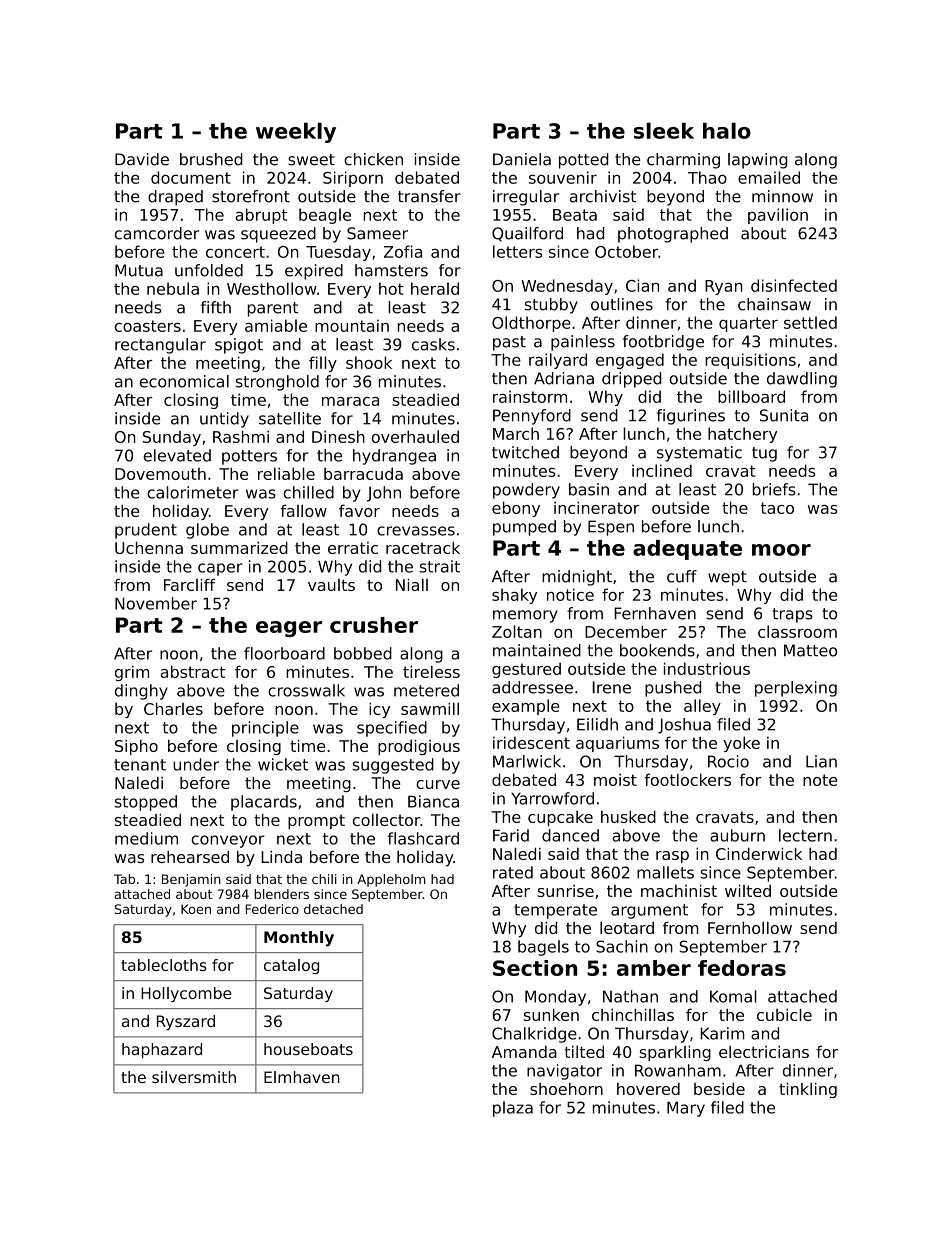 This document has width=952, height=1233. I want to click on chicken, so click(373, 159).
